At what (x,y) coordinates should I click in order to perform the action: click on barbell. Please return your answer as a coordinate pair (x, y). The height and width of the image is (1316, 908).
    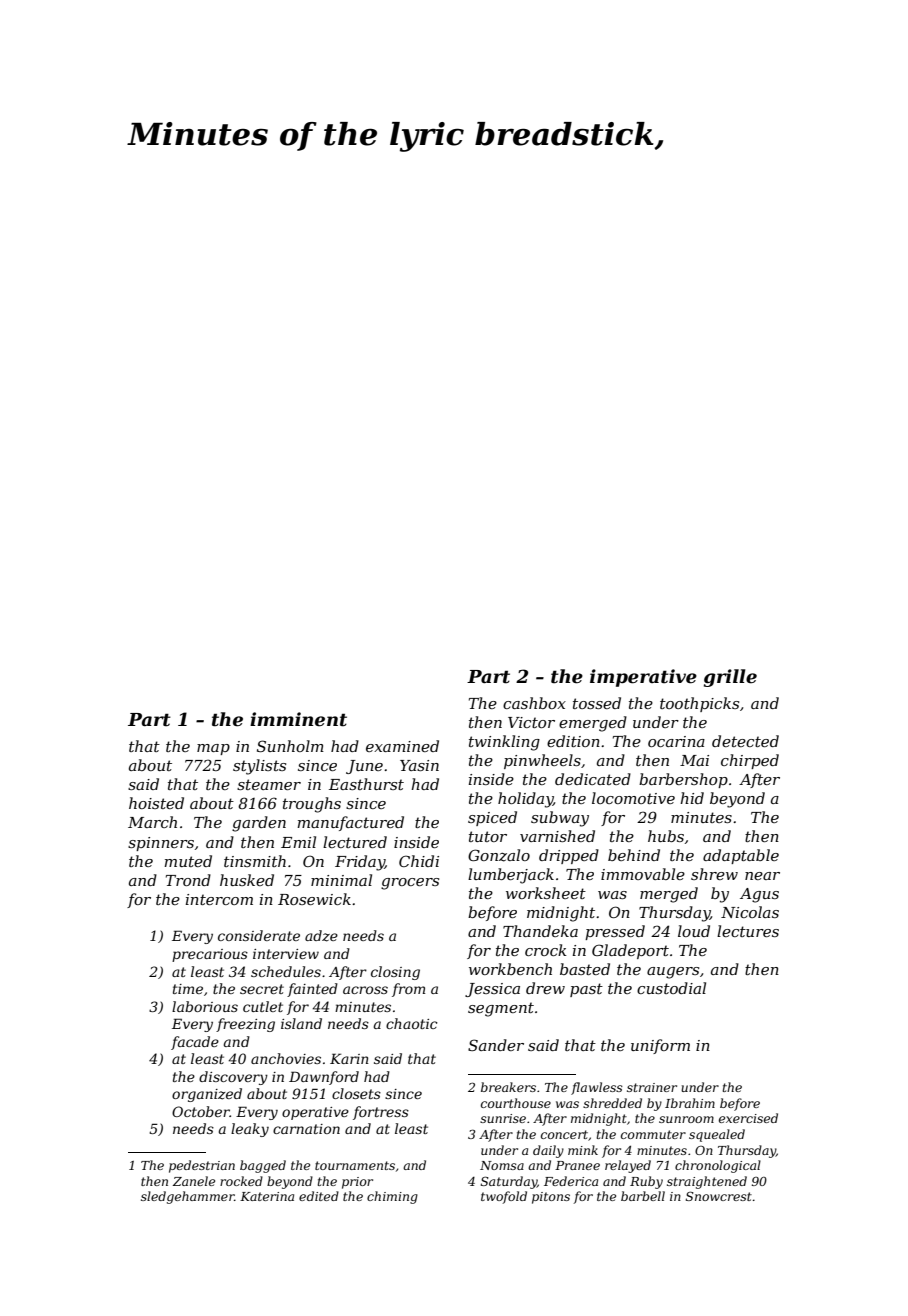
    Looking at the image, I should click on (643, 1196).
